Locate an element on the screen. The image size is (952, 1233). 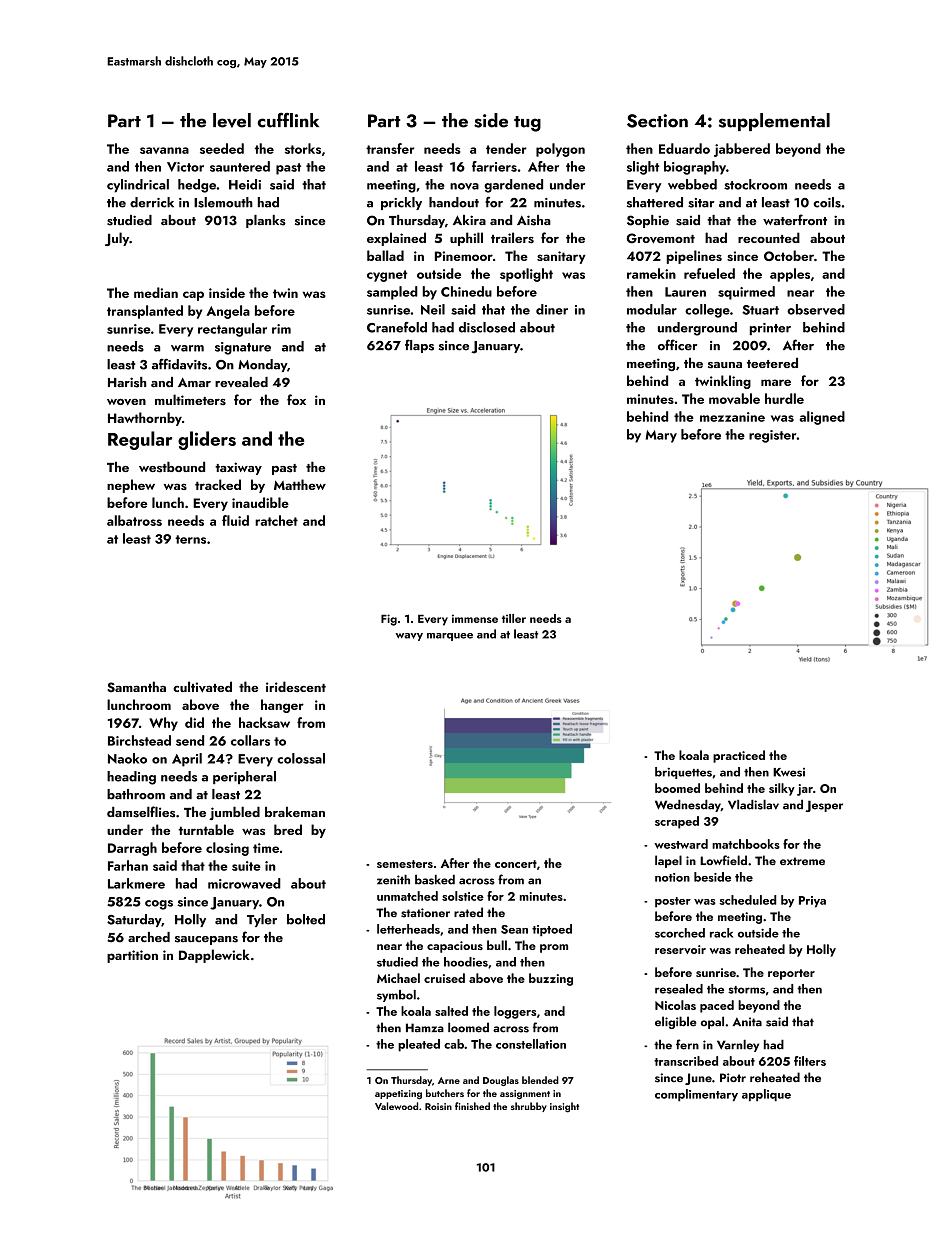
Heidi is located at coordinates (245, 184).
